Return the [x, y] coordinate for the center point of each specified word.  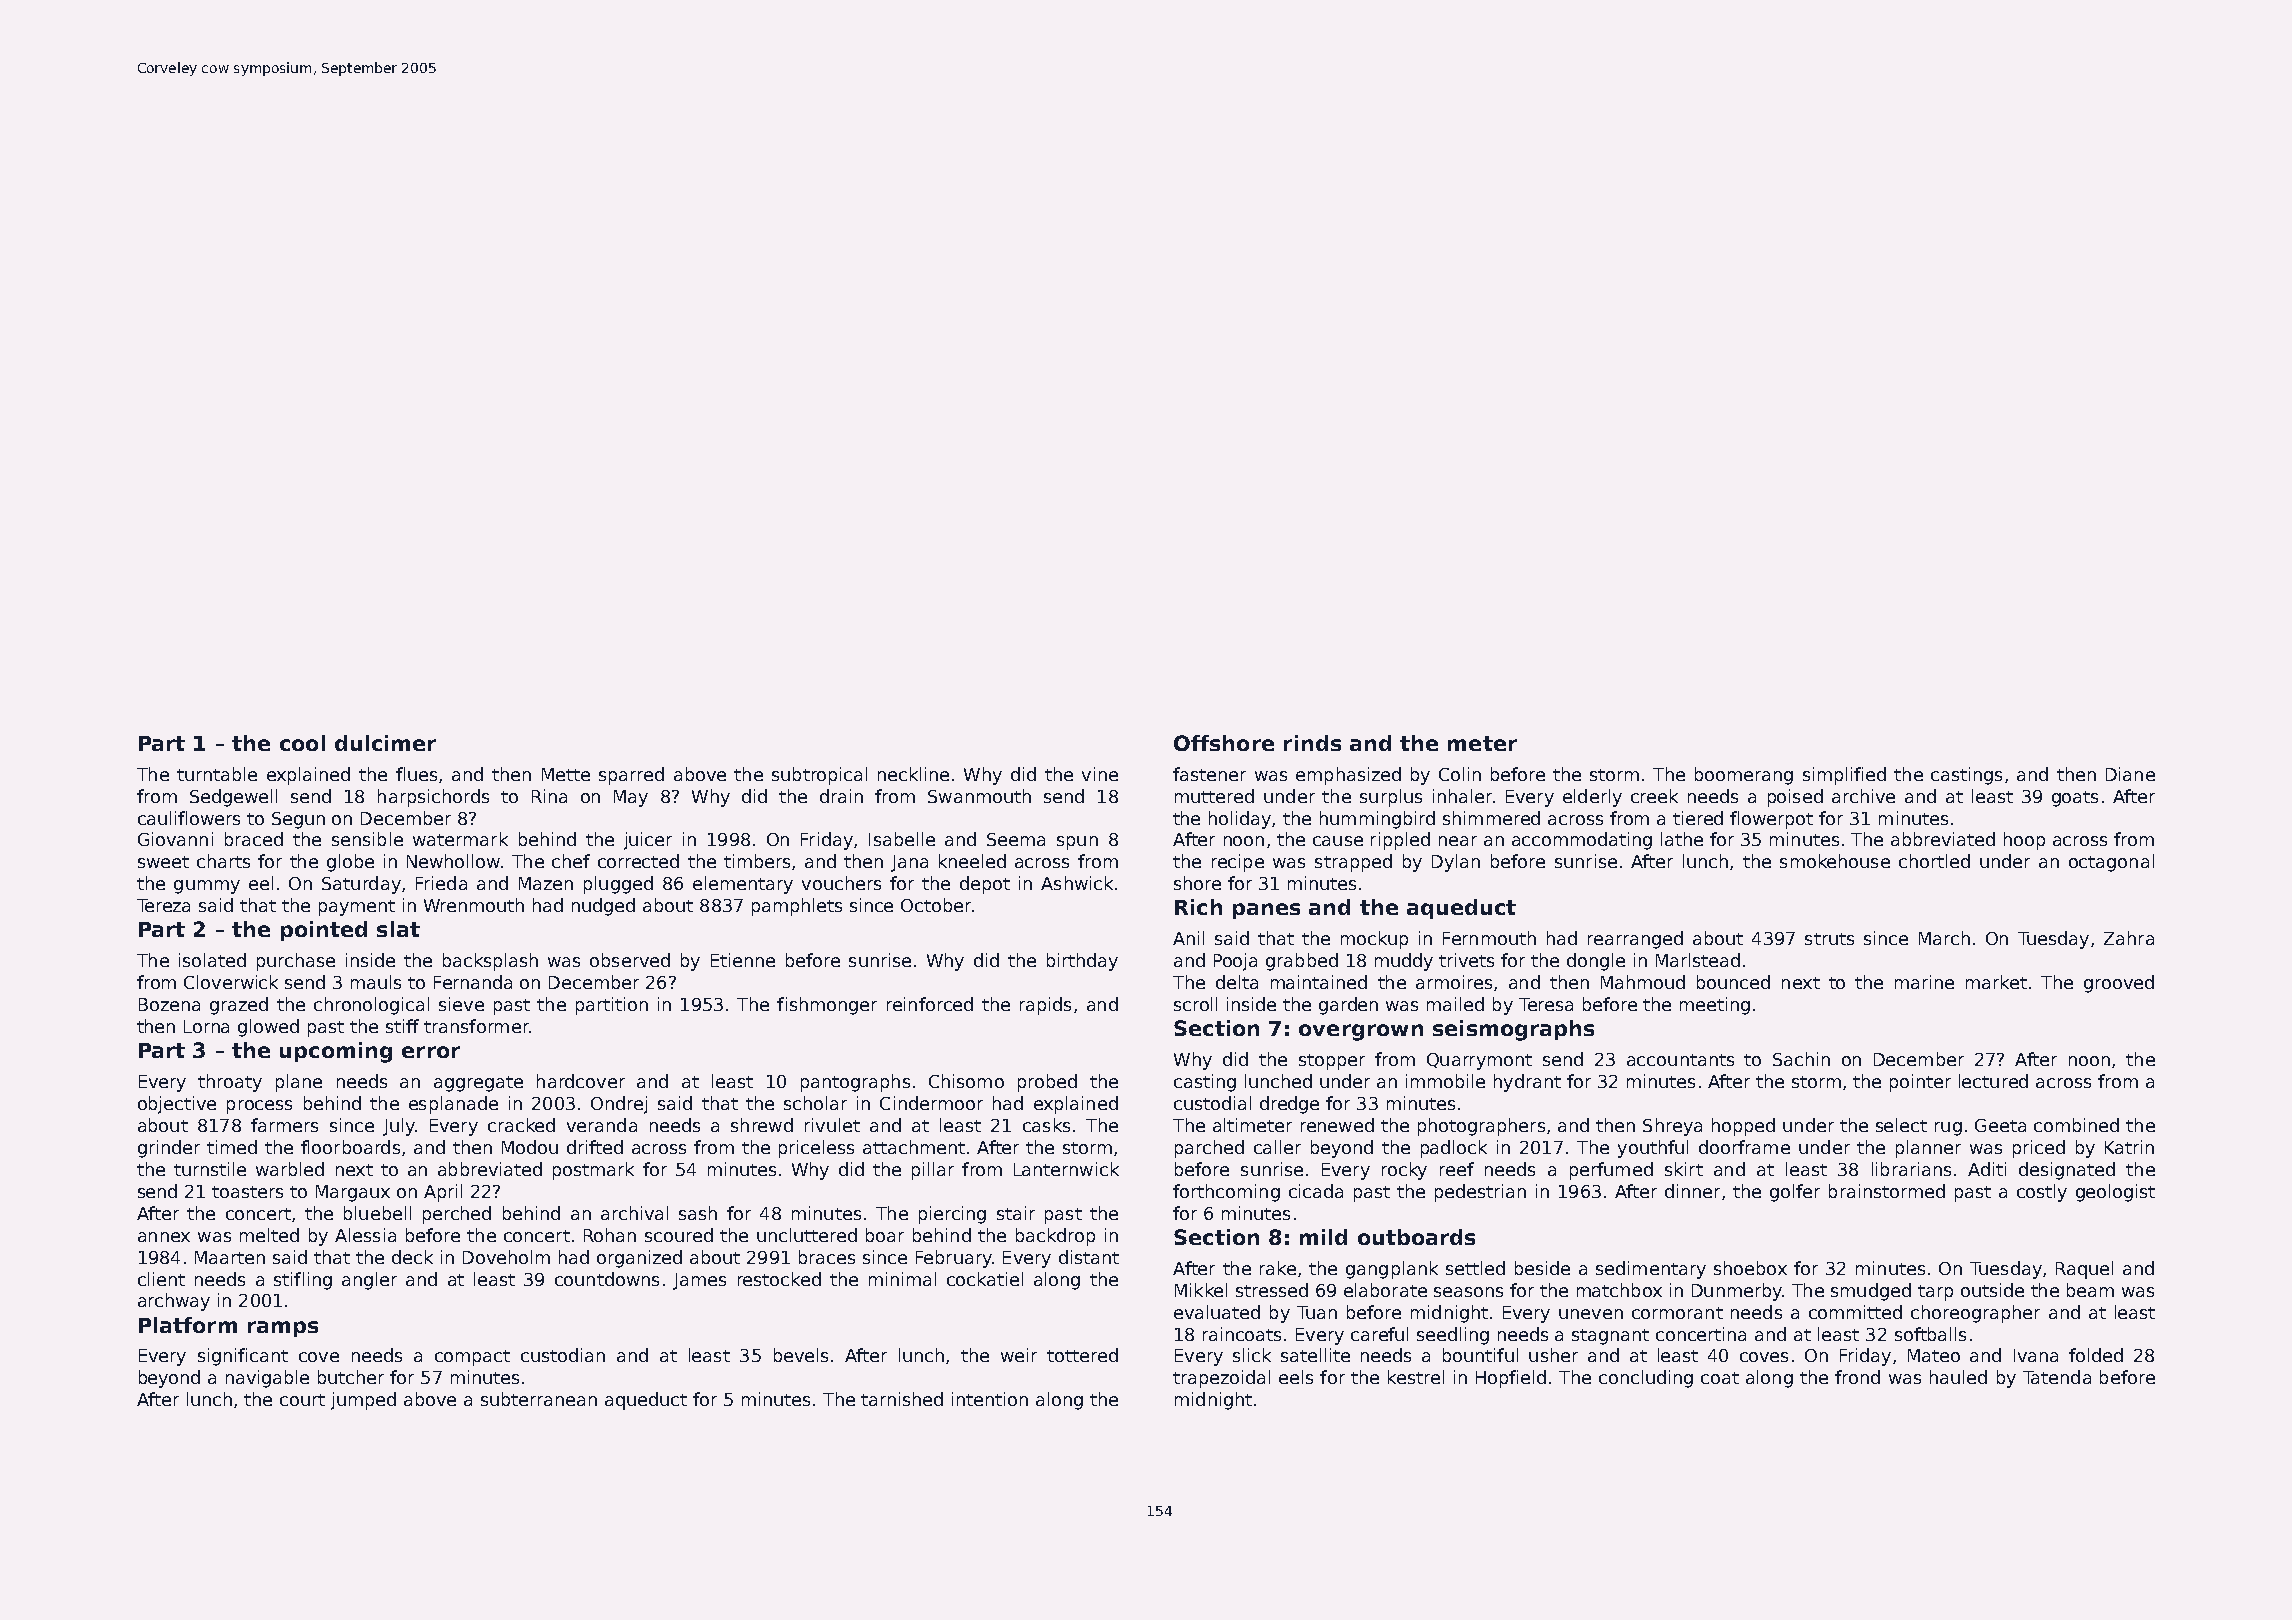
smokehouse [1835, 861]
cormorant [1677, 1313]
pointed [324, 931]
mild [1323, 1237]
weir [1019, 1355]
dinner [1692, 1191]
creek [1654, 796]
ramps [283, 1329]
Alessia [365, 1235]
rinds [1312, 743]
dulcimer [385, 743]
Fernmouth [1489, 938]
